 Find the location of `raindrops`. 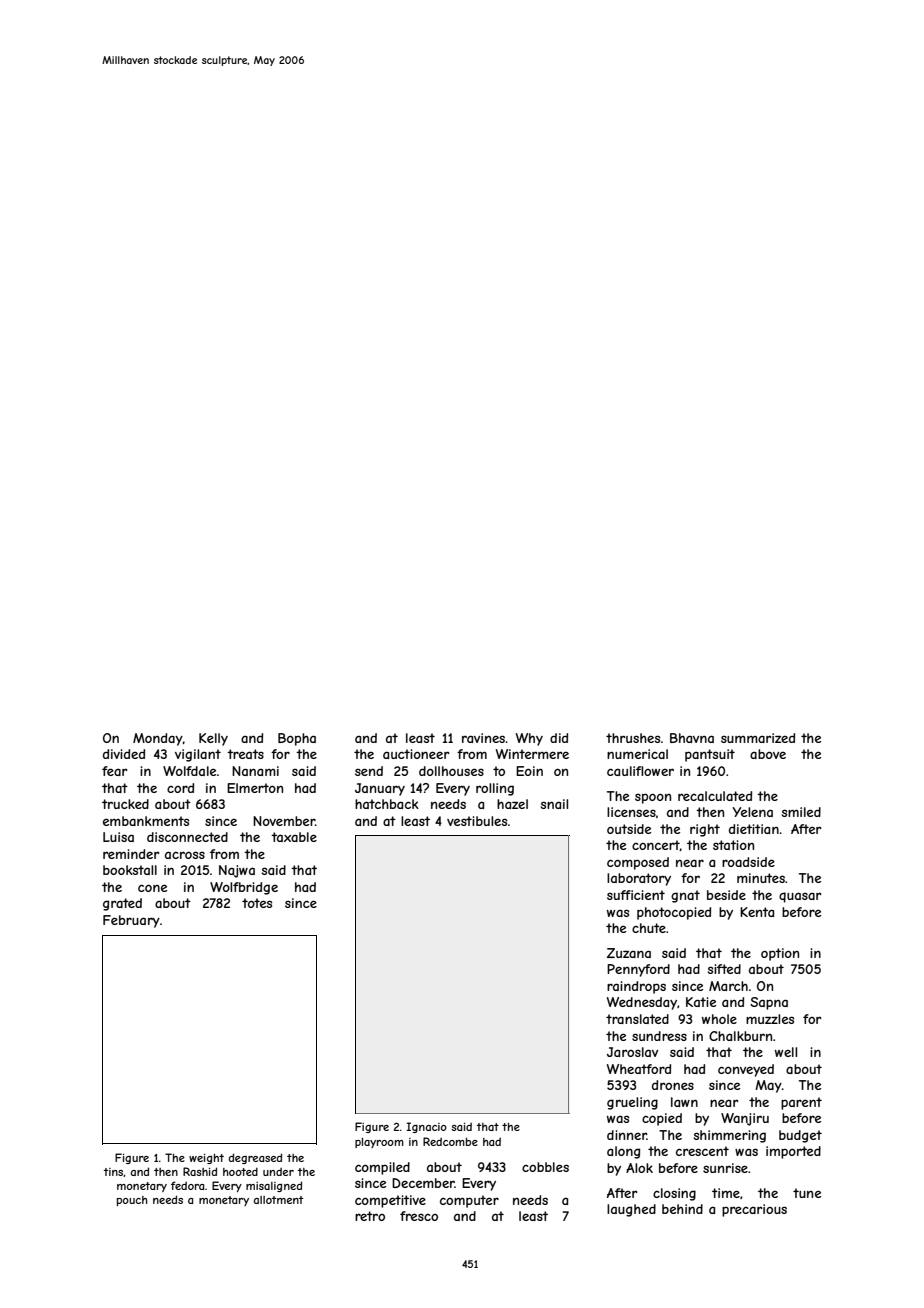

raindrops is located at coordinates (636, 987).
